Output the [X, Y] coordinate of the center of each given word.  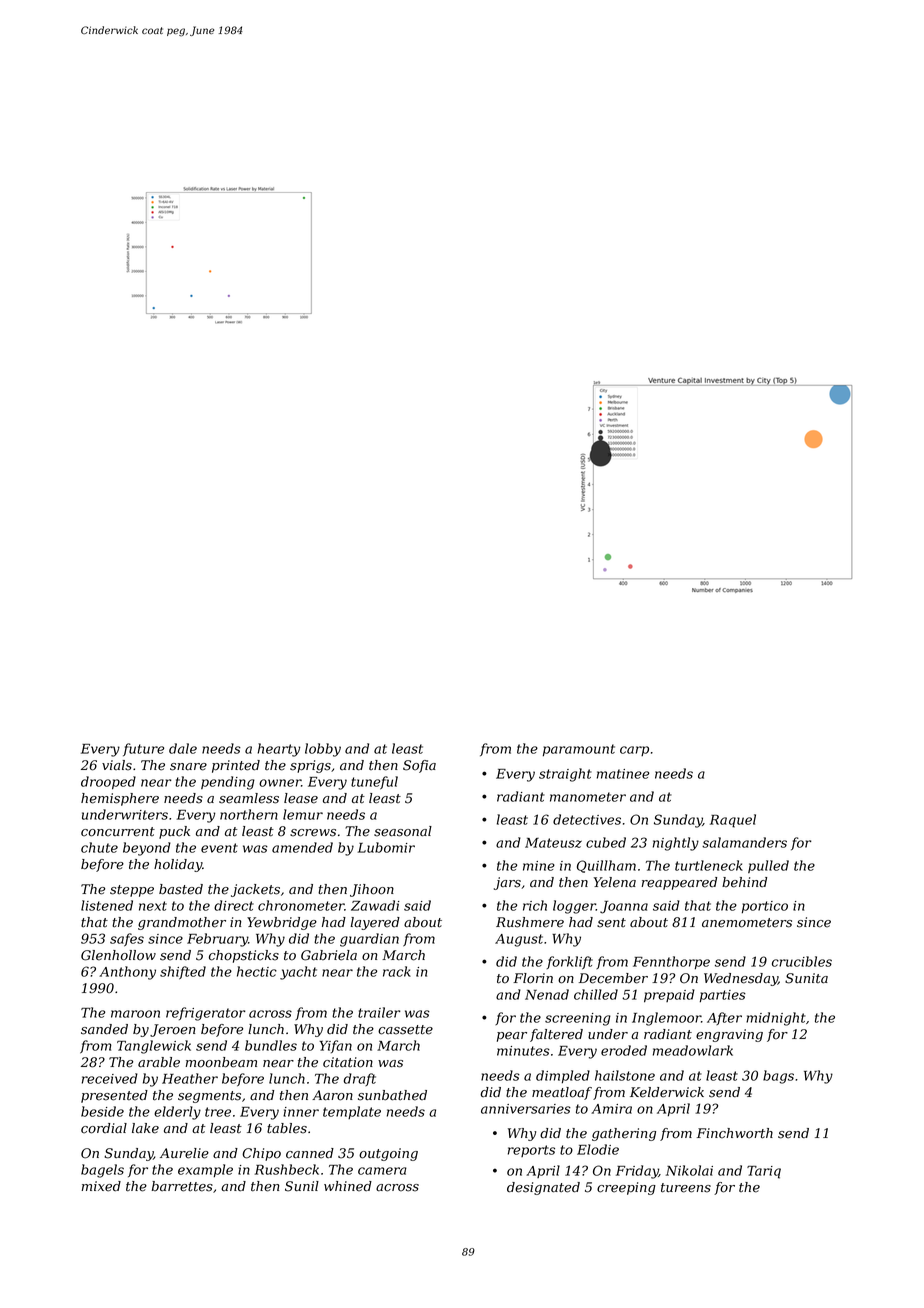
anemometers [747, 923]
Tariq [764, 1172]
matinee [623, 774]
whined [348, 1186]
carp [634, 751]
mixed [101, 1186]
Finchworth [735, 1133]
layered [375, 923]
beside [102, 1111]
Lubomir [386, 847]
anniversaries [526, 1109]
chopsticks [244, 956]
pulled [768, 866]
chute [99, 847]
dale [183, 748]
